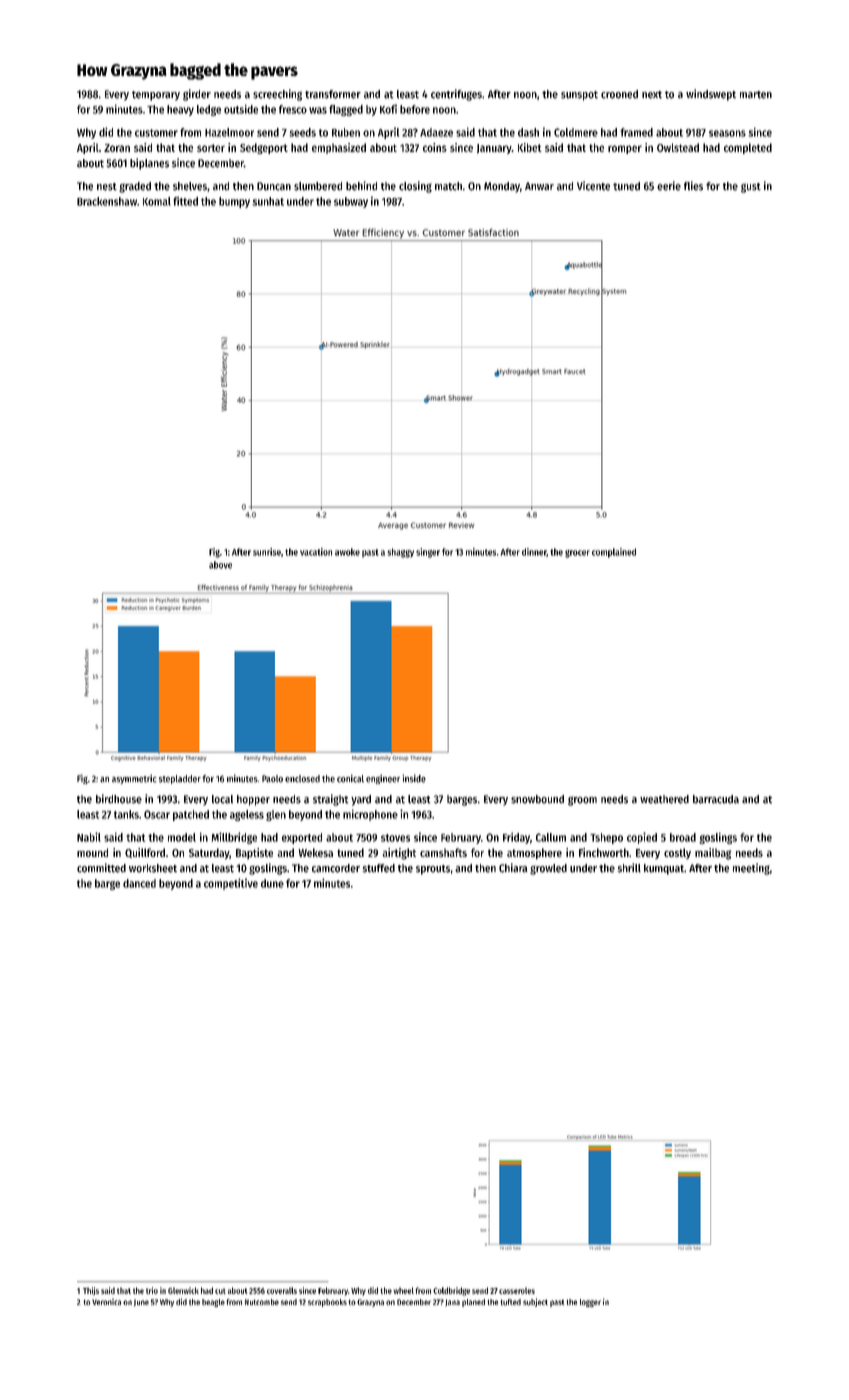 The height and width of the screenshot is (1400, 849). I want to click on eerie, so click(669, 186).
